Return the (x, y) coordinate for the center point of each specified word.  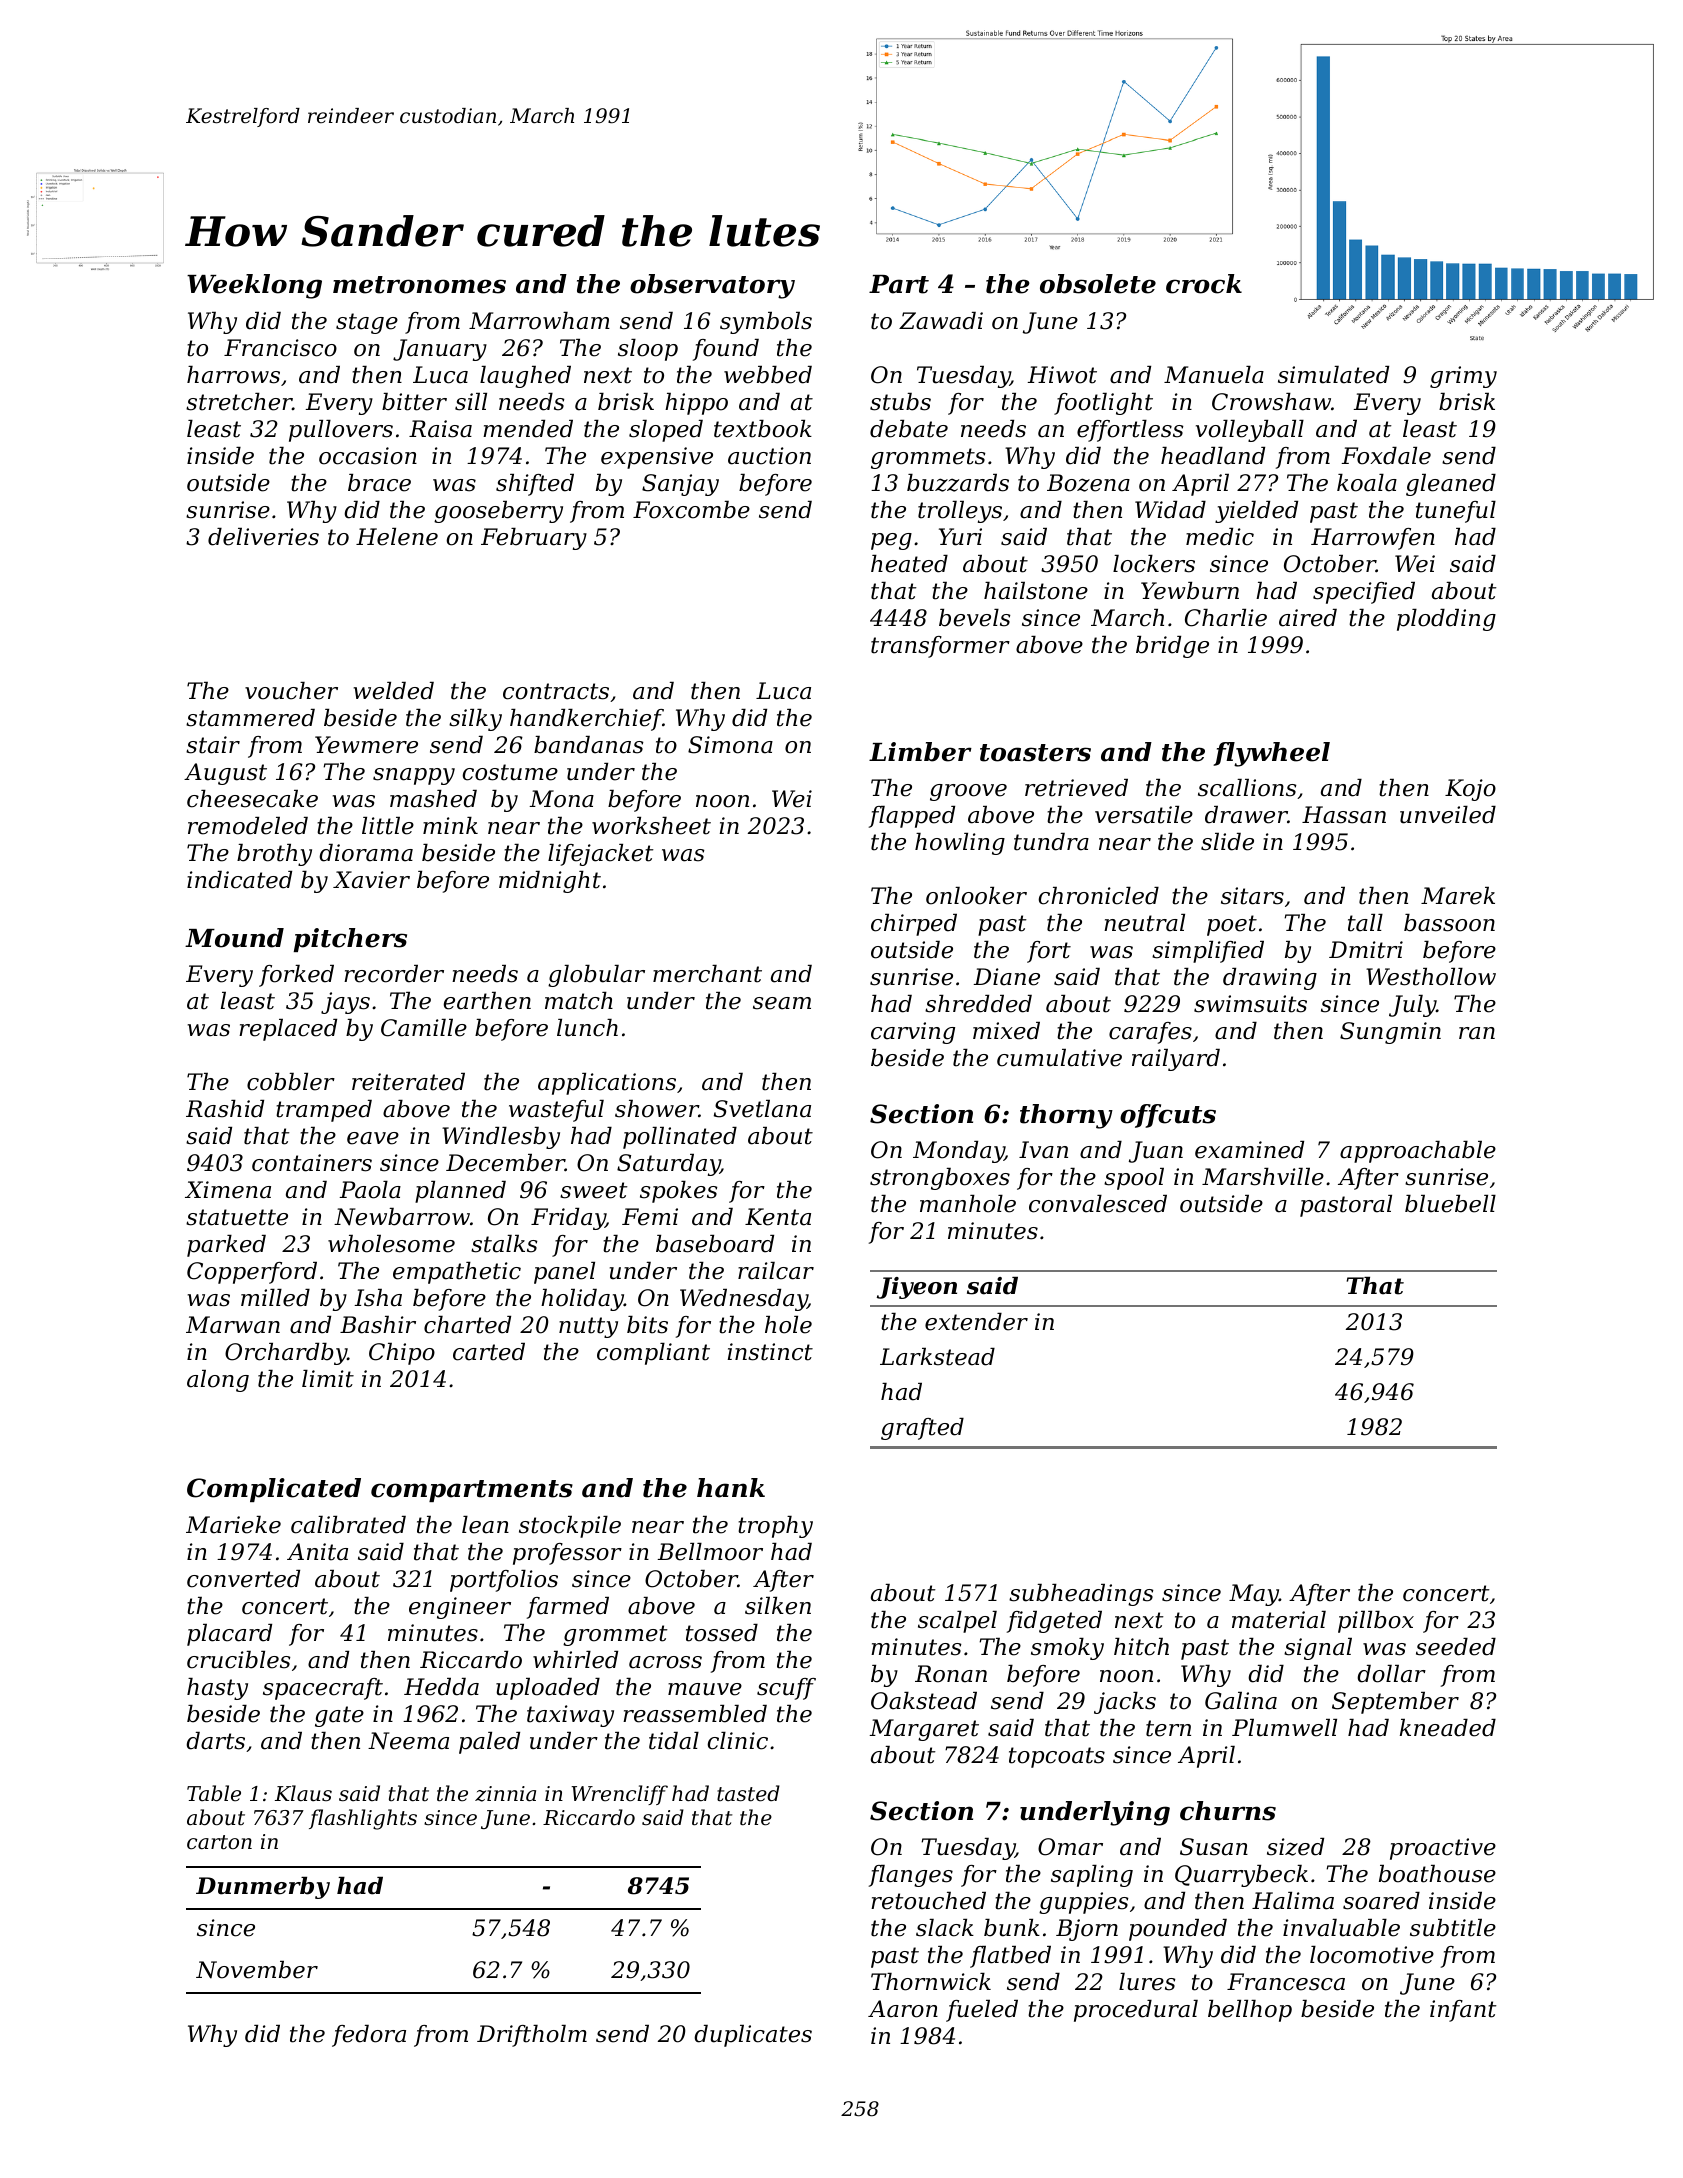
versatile (1144, 815)
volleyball (1250, 431)
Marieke (233, 1525)
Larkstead (937, 1357)
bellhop (1250, 2011)
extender (976, 1322)
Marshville (1263, 1177)
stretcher (239, 402)
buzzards (958, 483)
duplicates (753, 2036)
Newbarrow (402, 1217)
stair (213, 745)
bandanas (588, 745)
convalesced (1098, 1204)
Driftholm (532, 2036)
